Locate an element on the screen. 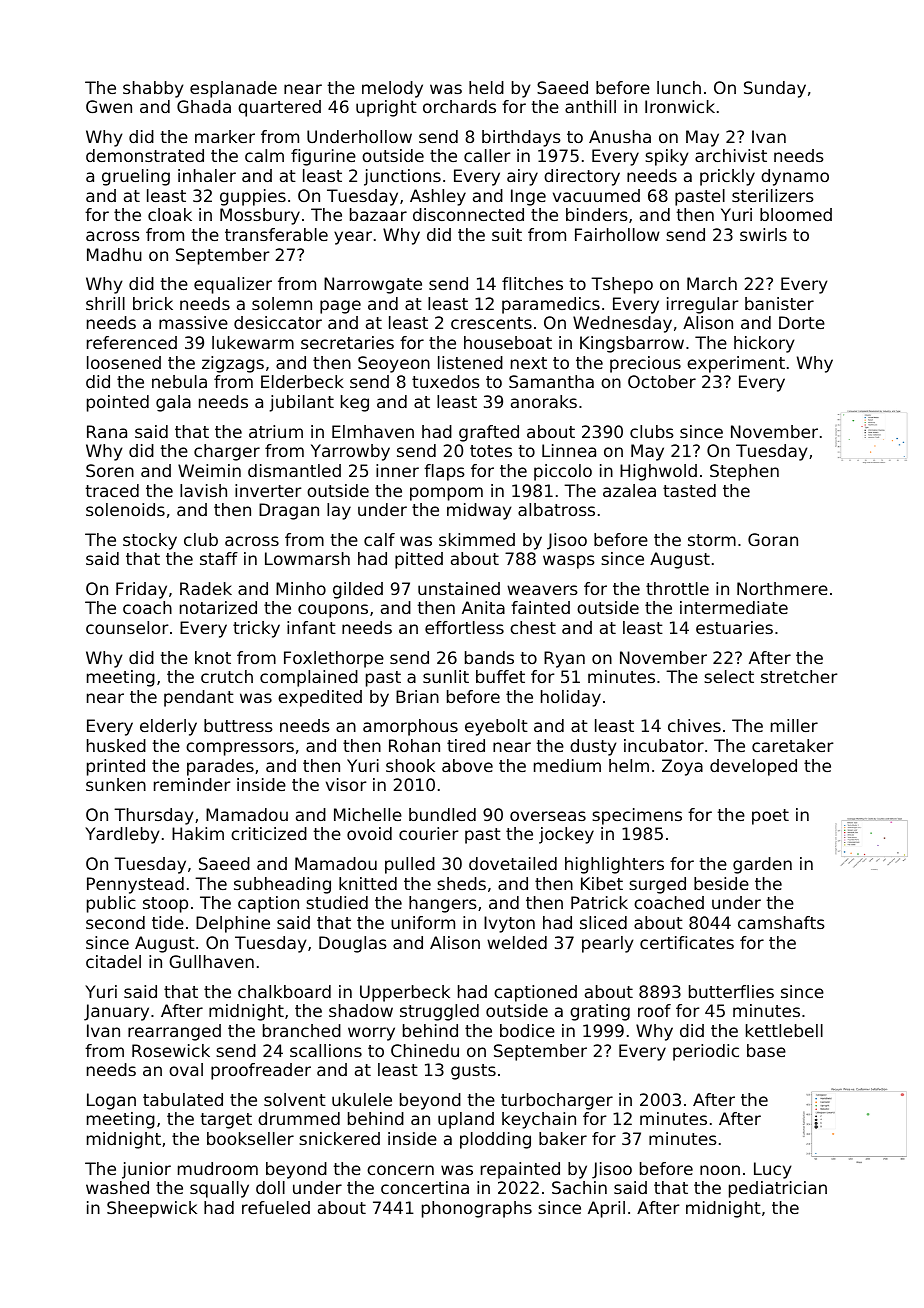  Goran is located at coordinates (773, 539).
